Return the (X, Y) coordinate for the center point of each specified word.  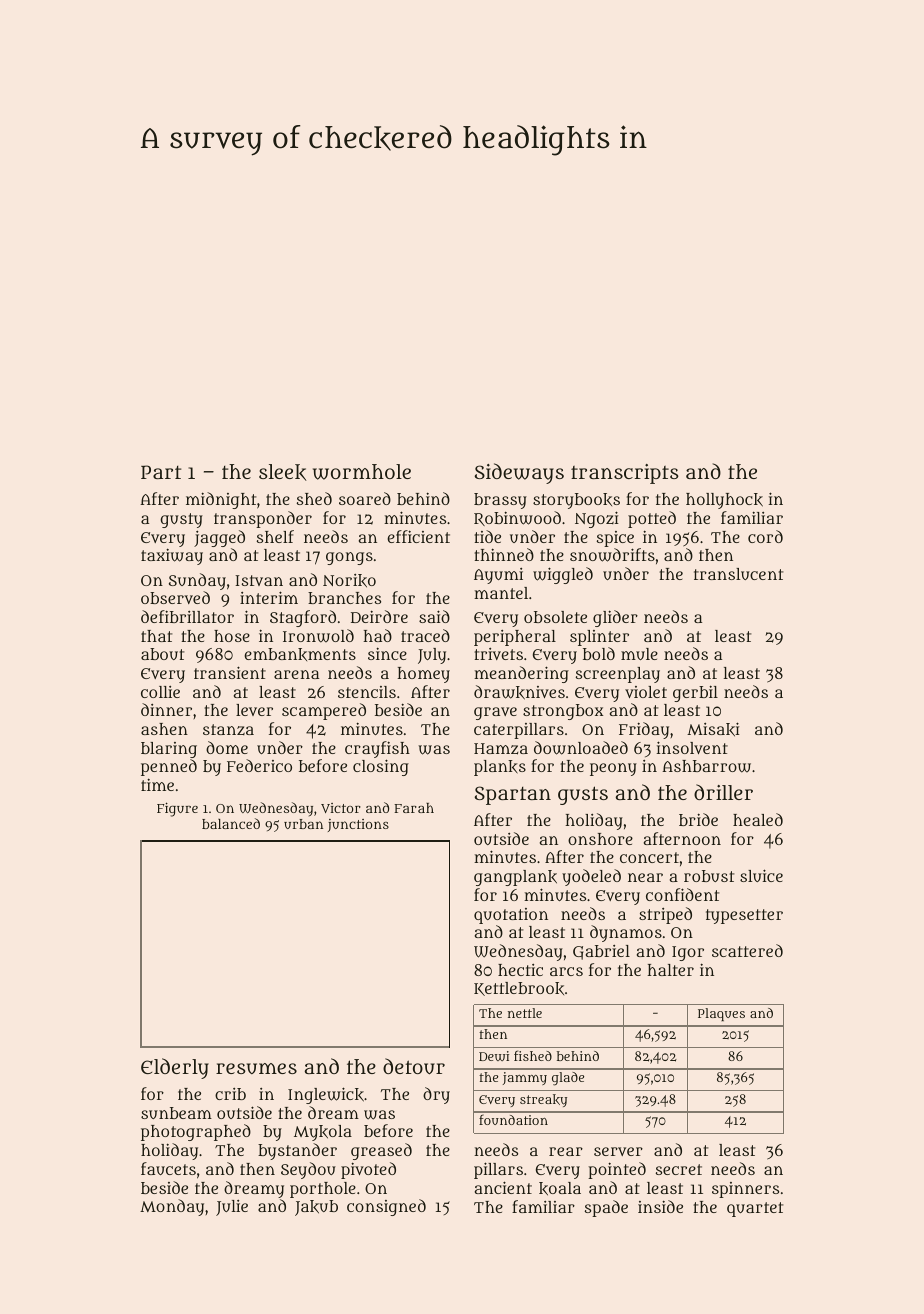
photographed (196, 1132)
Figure (177, 809)
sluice (761, 875)
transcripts (625, 474)
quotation (511, 916)
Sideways (519, 473)
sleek (282, 472)
